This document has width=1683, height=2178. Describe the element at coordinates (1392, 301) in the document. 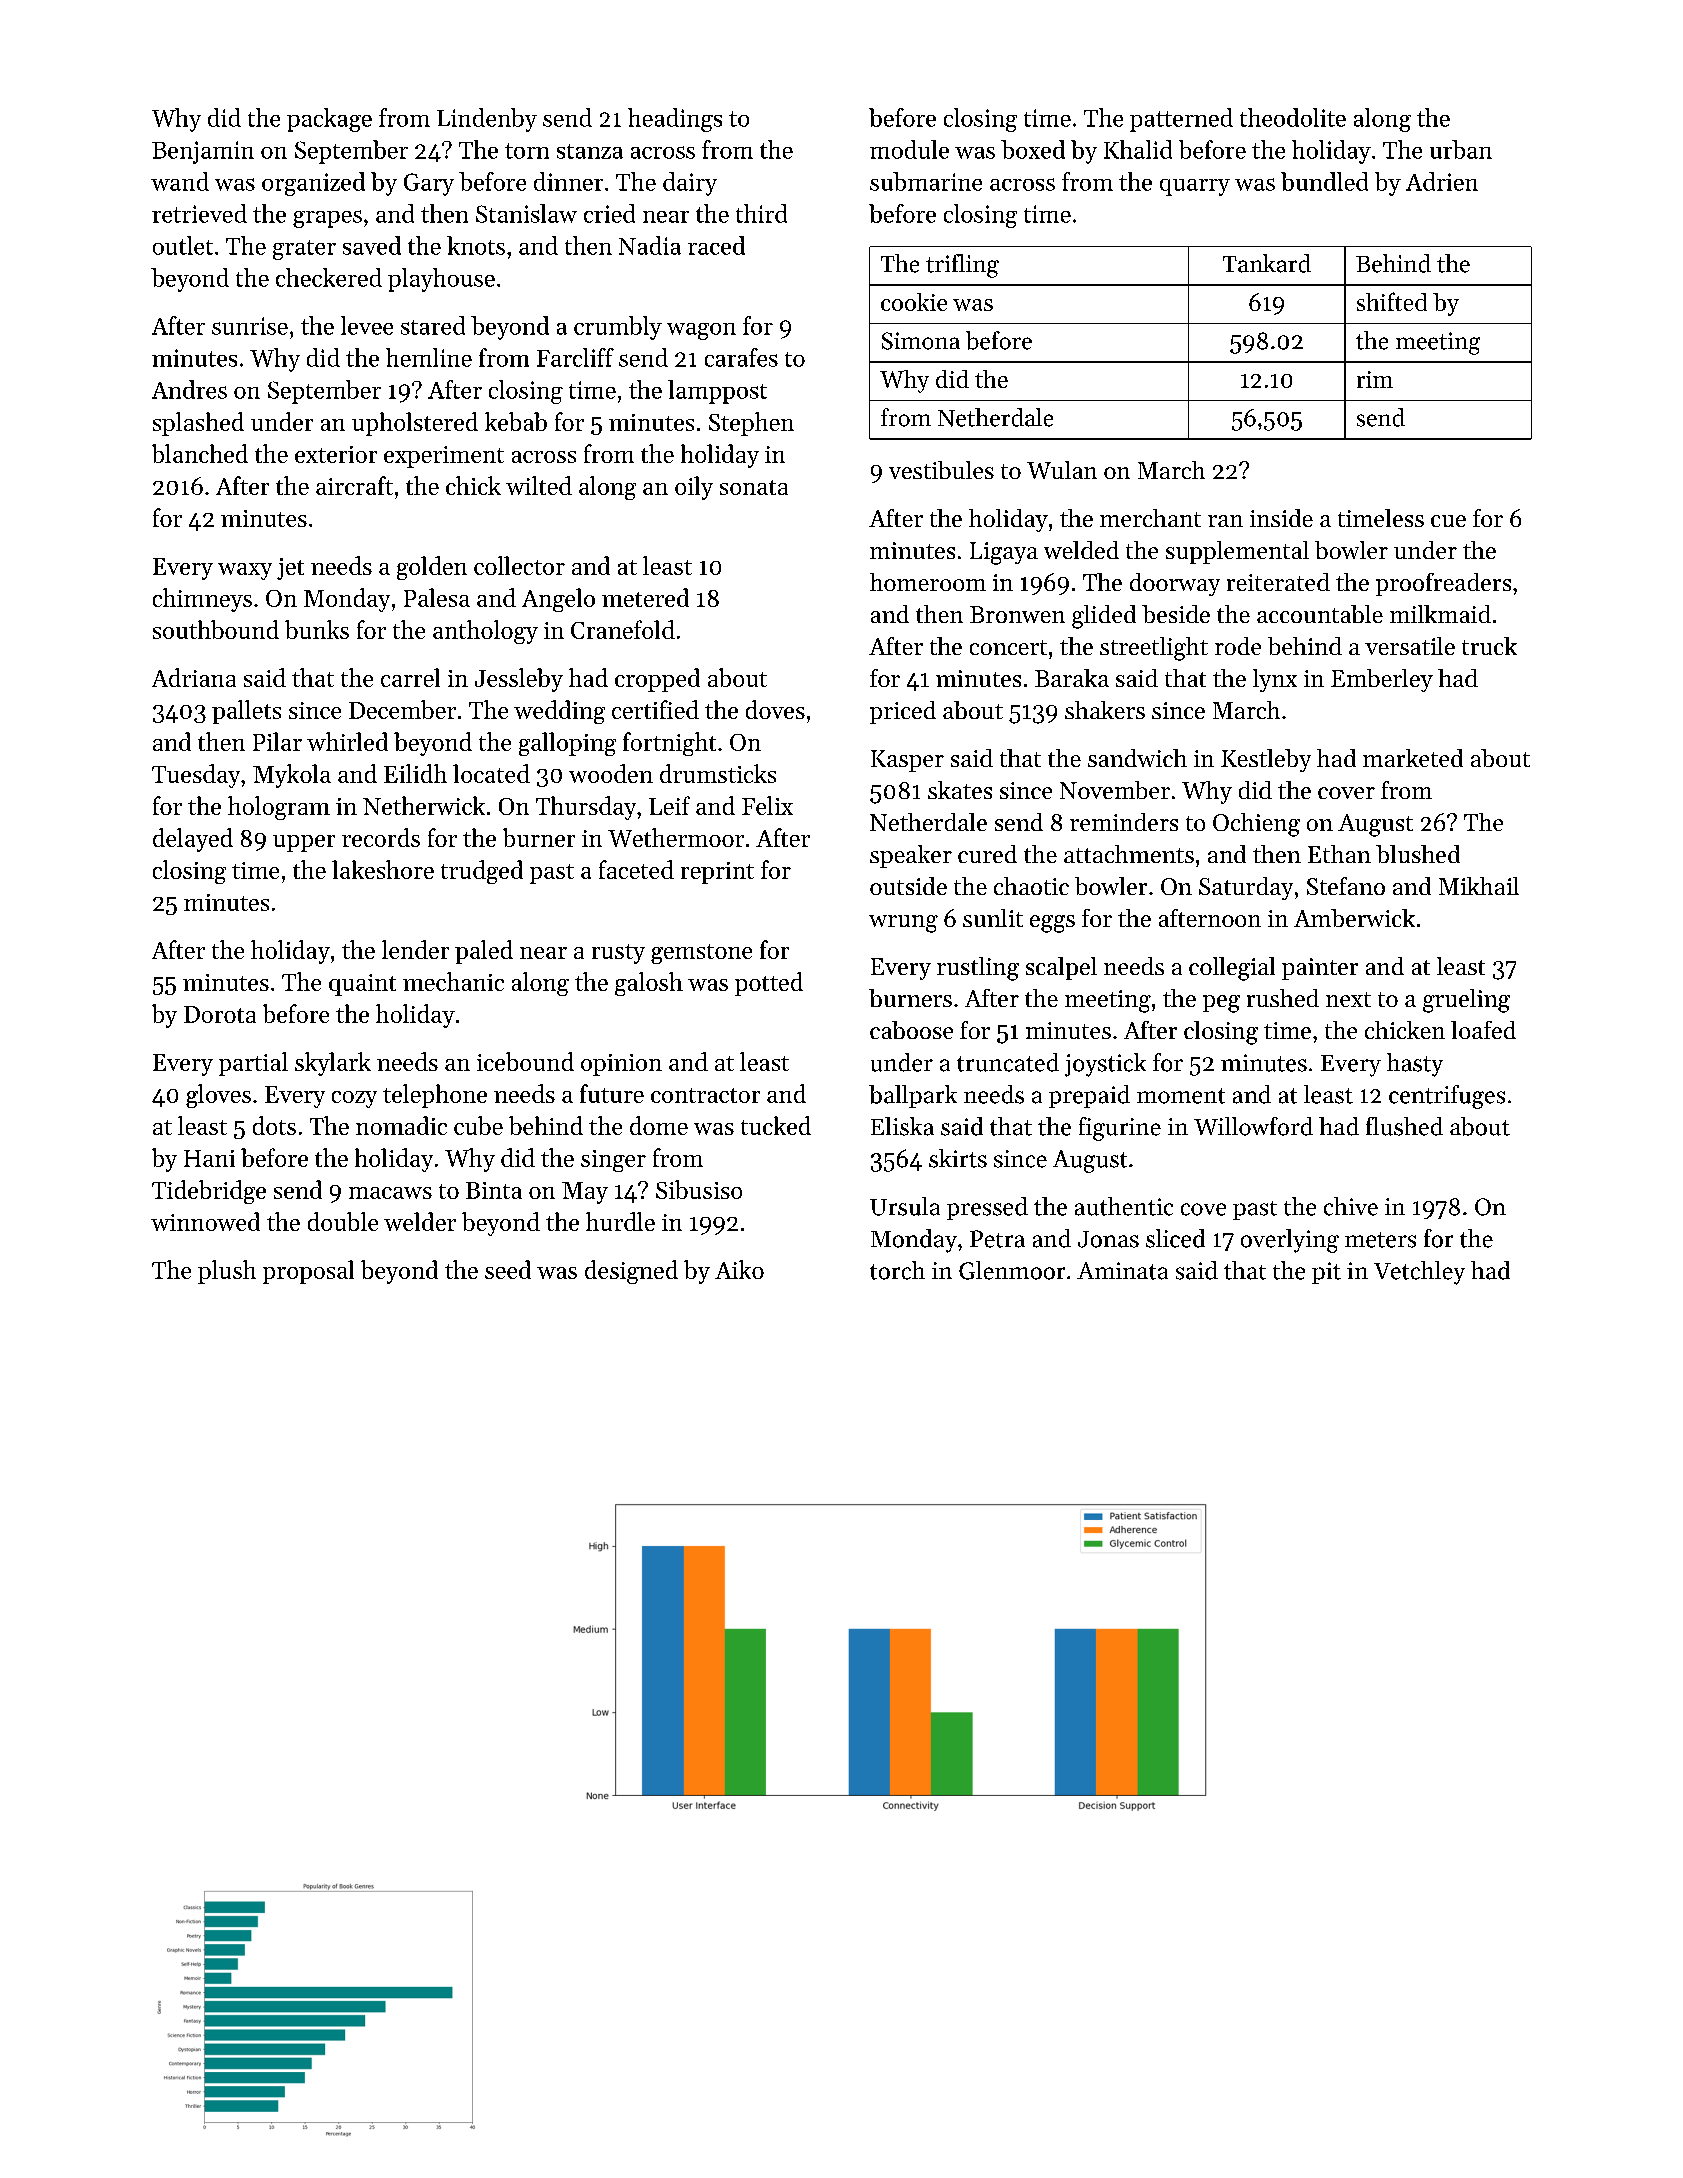

I see `shifted` at that location.
